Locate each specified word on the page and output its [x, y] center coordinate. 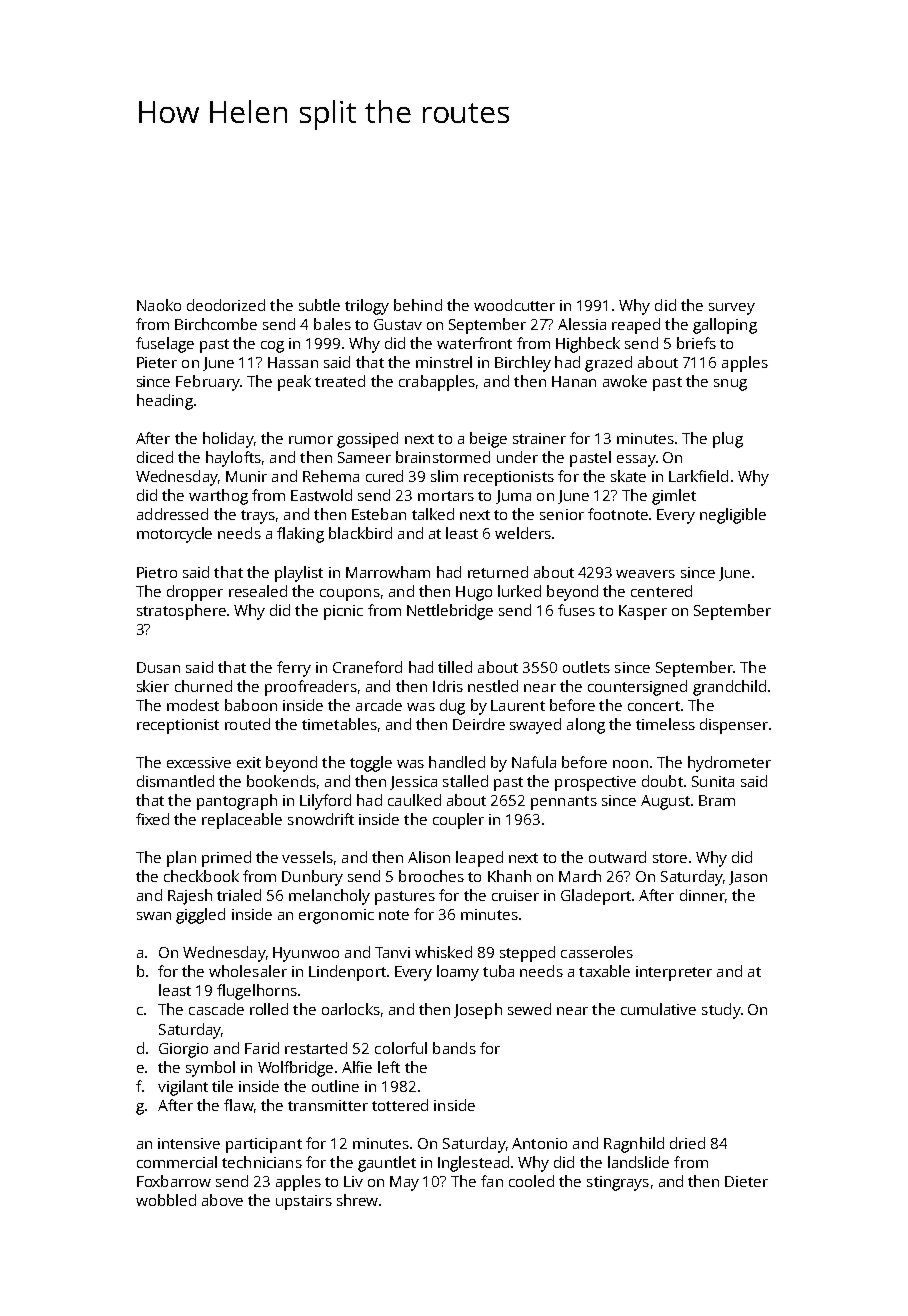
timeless [665, 724]
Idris [448, 686]
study [721, 1011]
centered [661, 591]
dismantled [175, 781]
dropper [195, 593]
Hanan [574, 381]
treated [340, 381]
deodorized [226, 305]
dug [452, 707]
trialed [239, 895]
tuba [498, 971]
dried [687, 1143]
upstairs [304, 1202]
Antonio [539, 1143]
